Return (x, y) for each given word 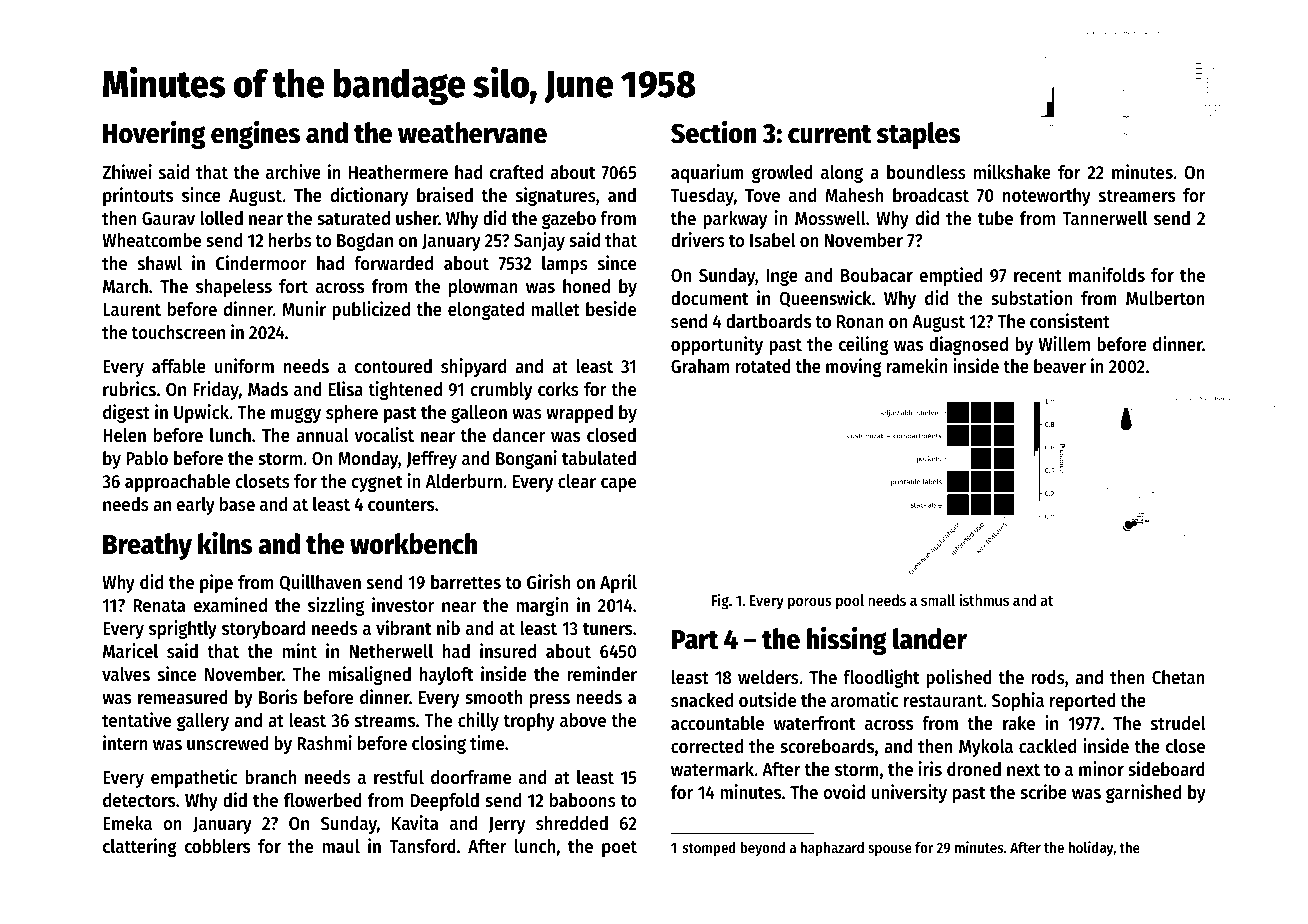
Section (714, 132)
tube (995, 218)
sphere (352, 414)
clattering (140, 847)
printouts (138, 196)
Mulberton (1165, 298)
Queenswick (825, 298)
